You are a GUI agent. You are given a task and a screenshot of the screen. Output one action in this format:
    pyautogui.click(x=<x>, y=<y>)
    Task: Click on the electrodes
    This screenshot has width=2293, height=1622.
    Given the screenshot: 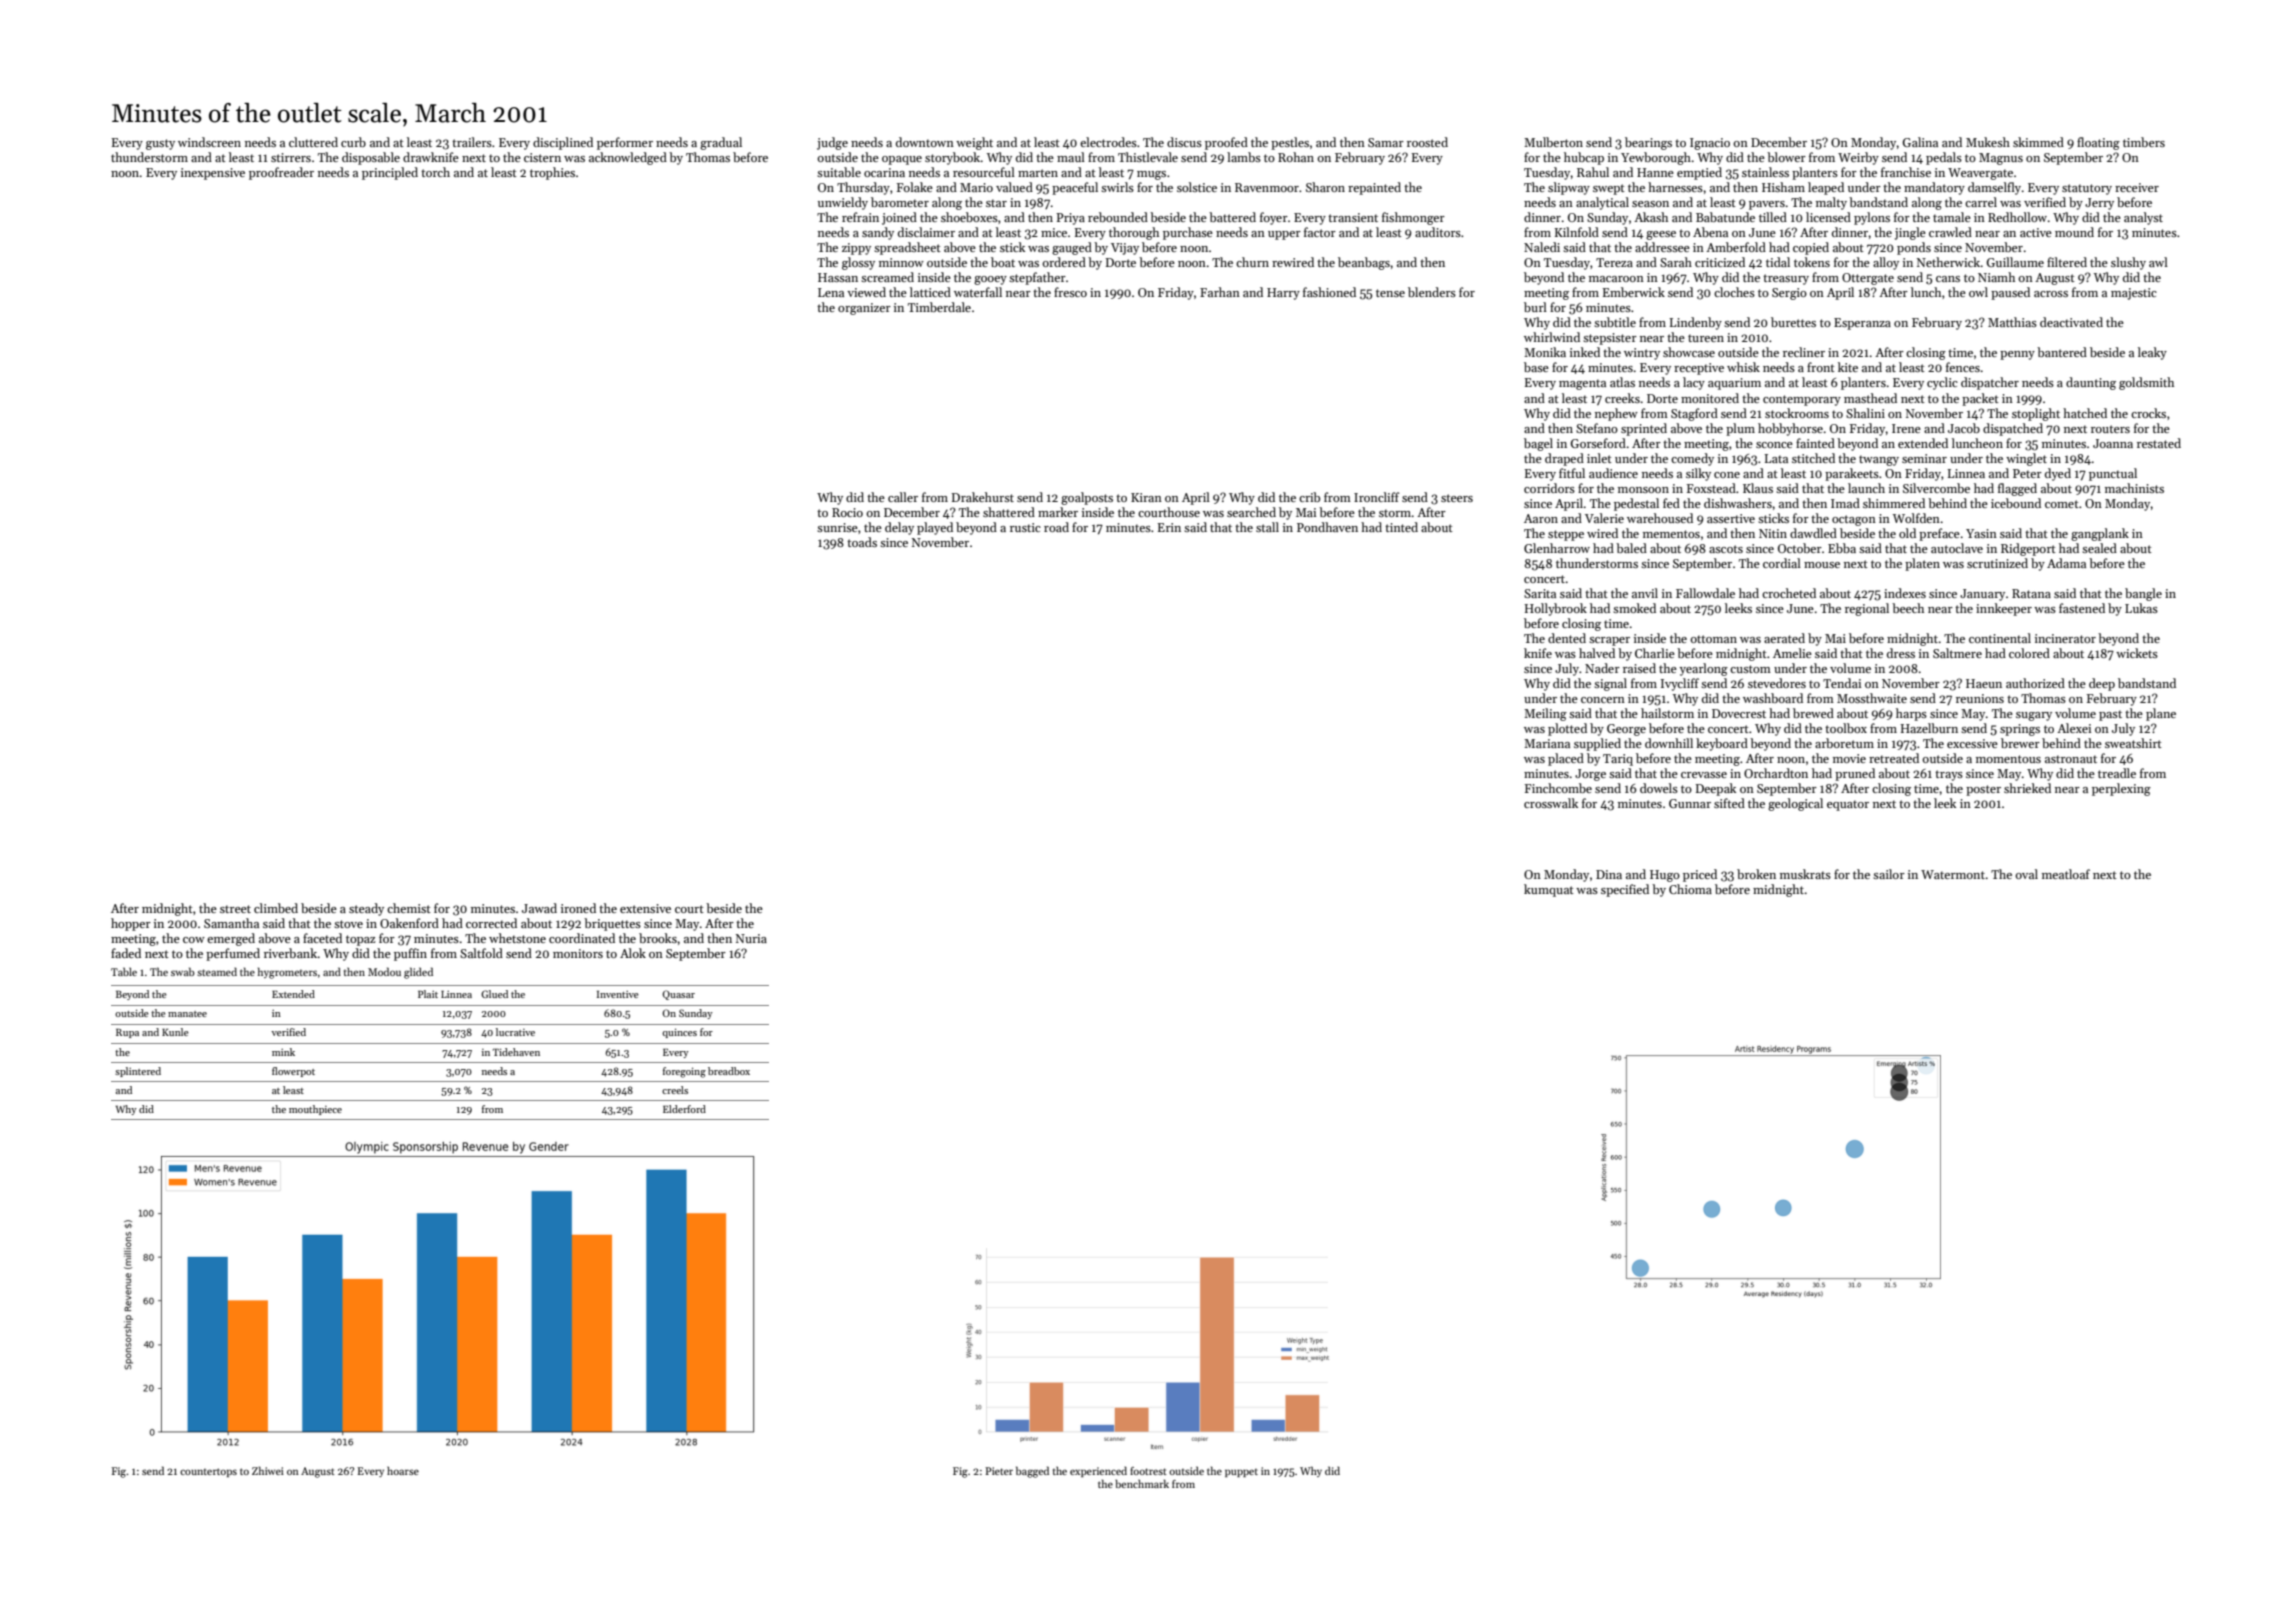 What is the action you would take?
    pyautogui.click(x=1108, y=142)
